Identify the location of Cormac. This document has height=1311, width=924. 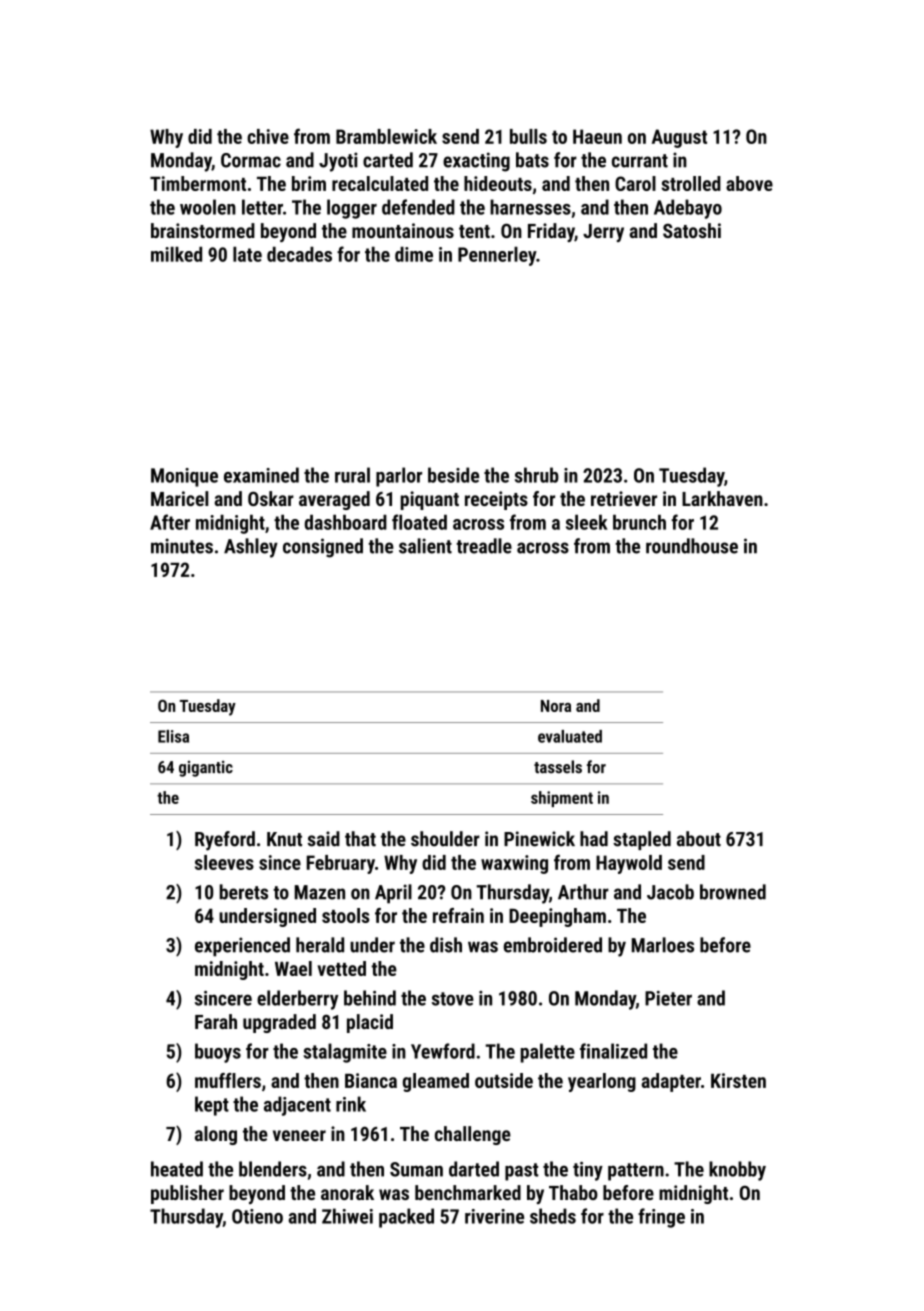
(251, 160).
